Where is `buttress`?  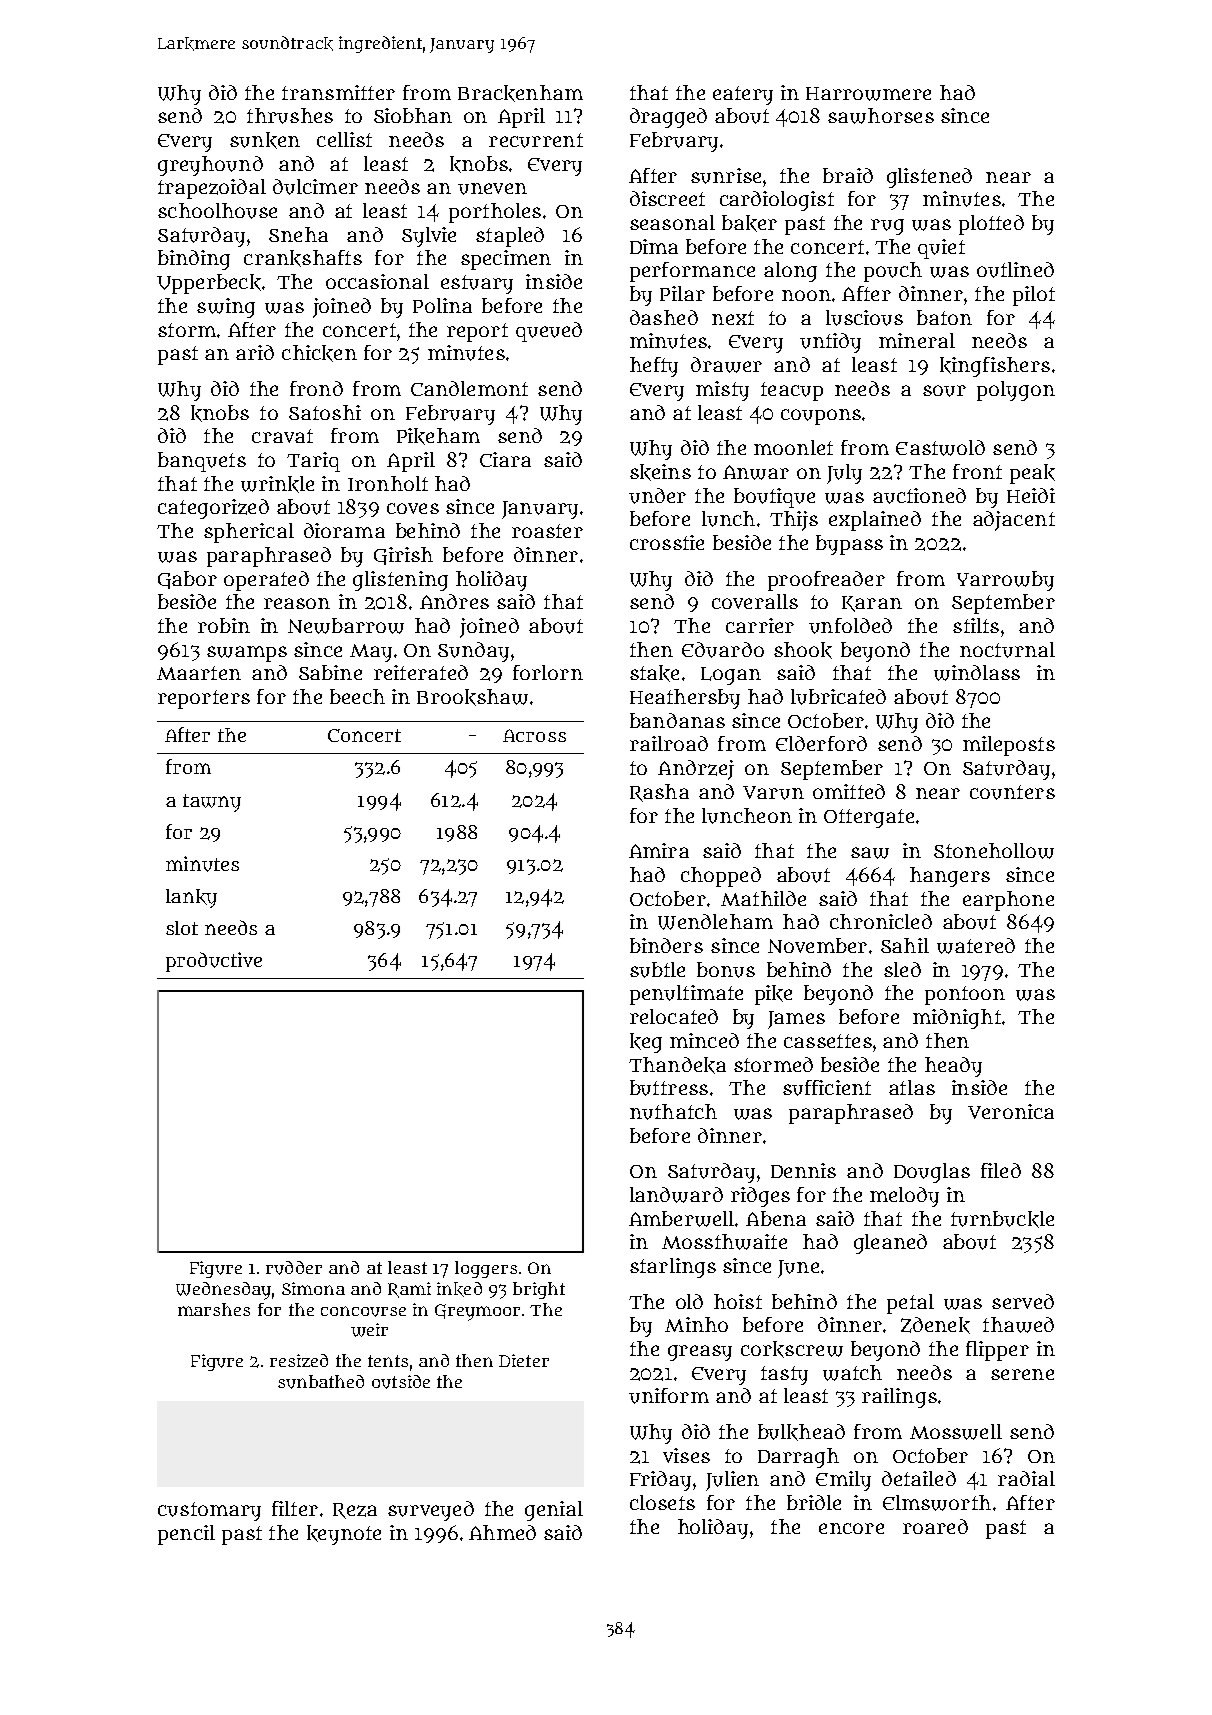 buttress is located at coordinates (669, 1088).
